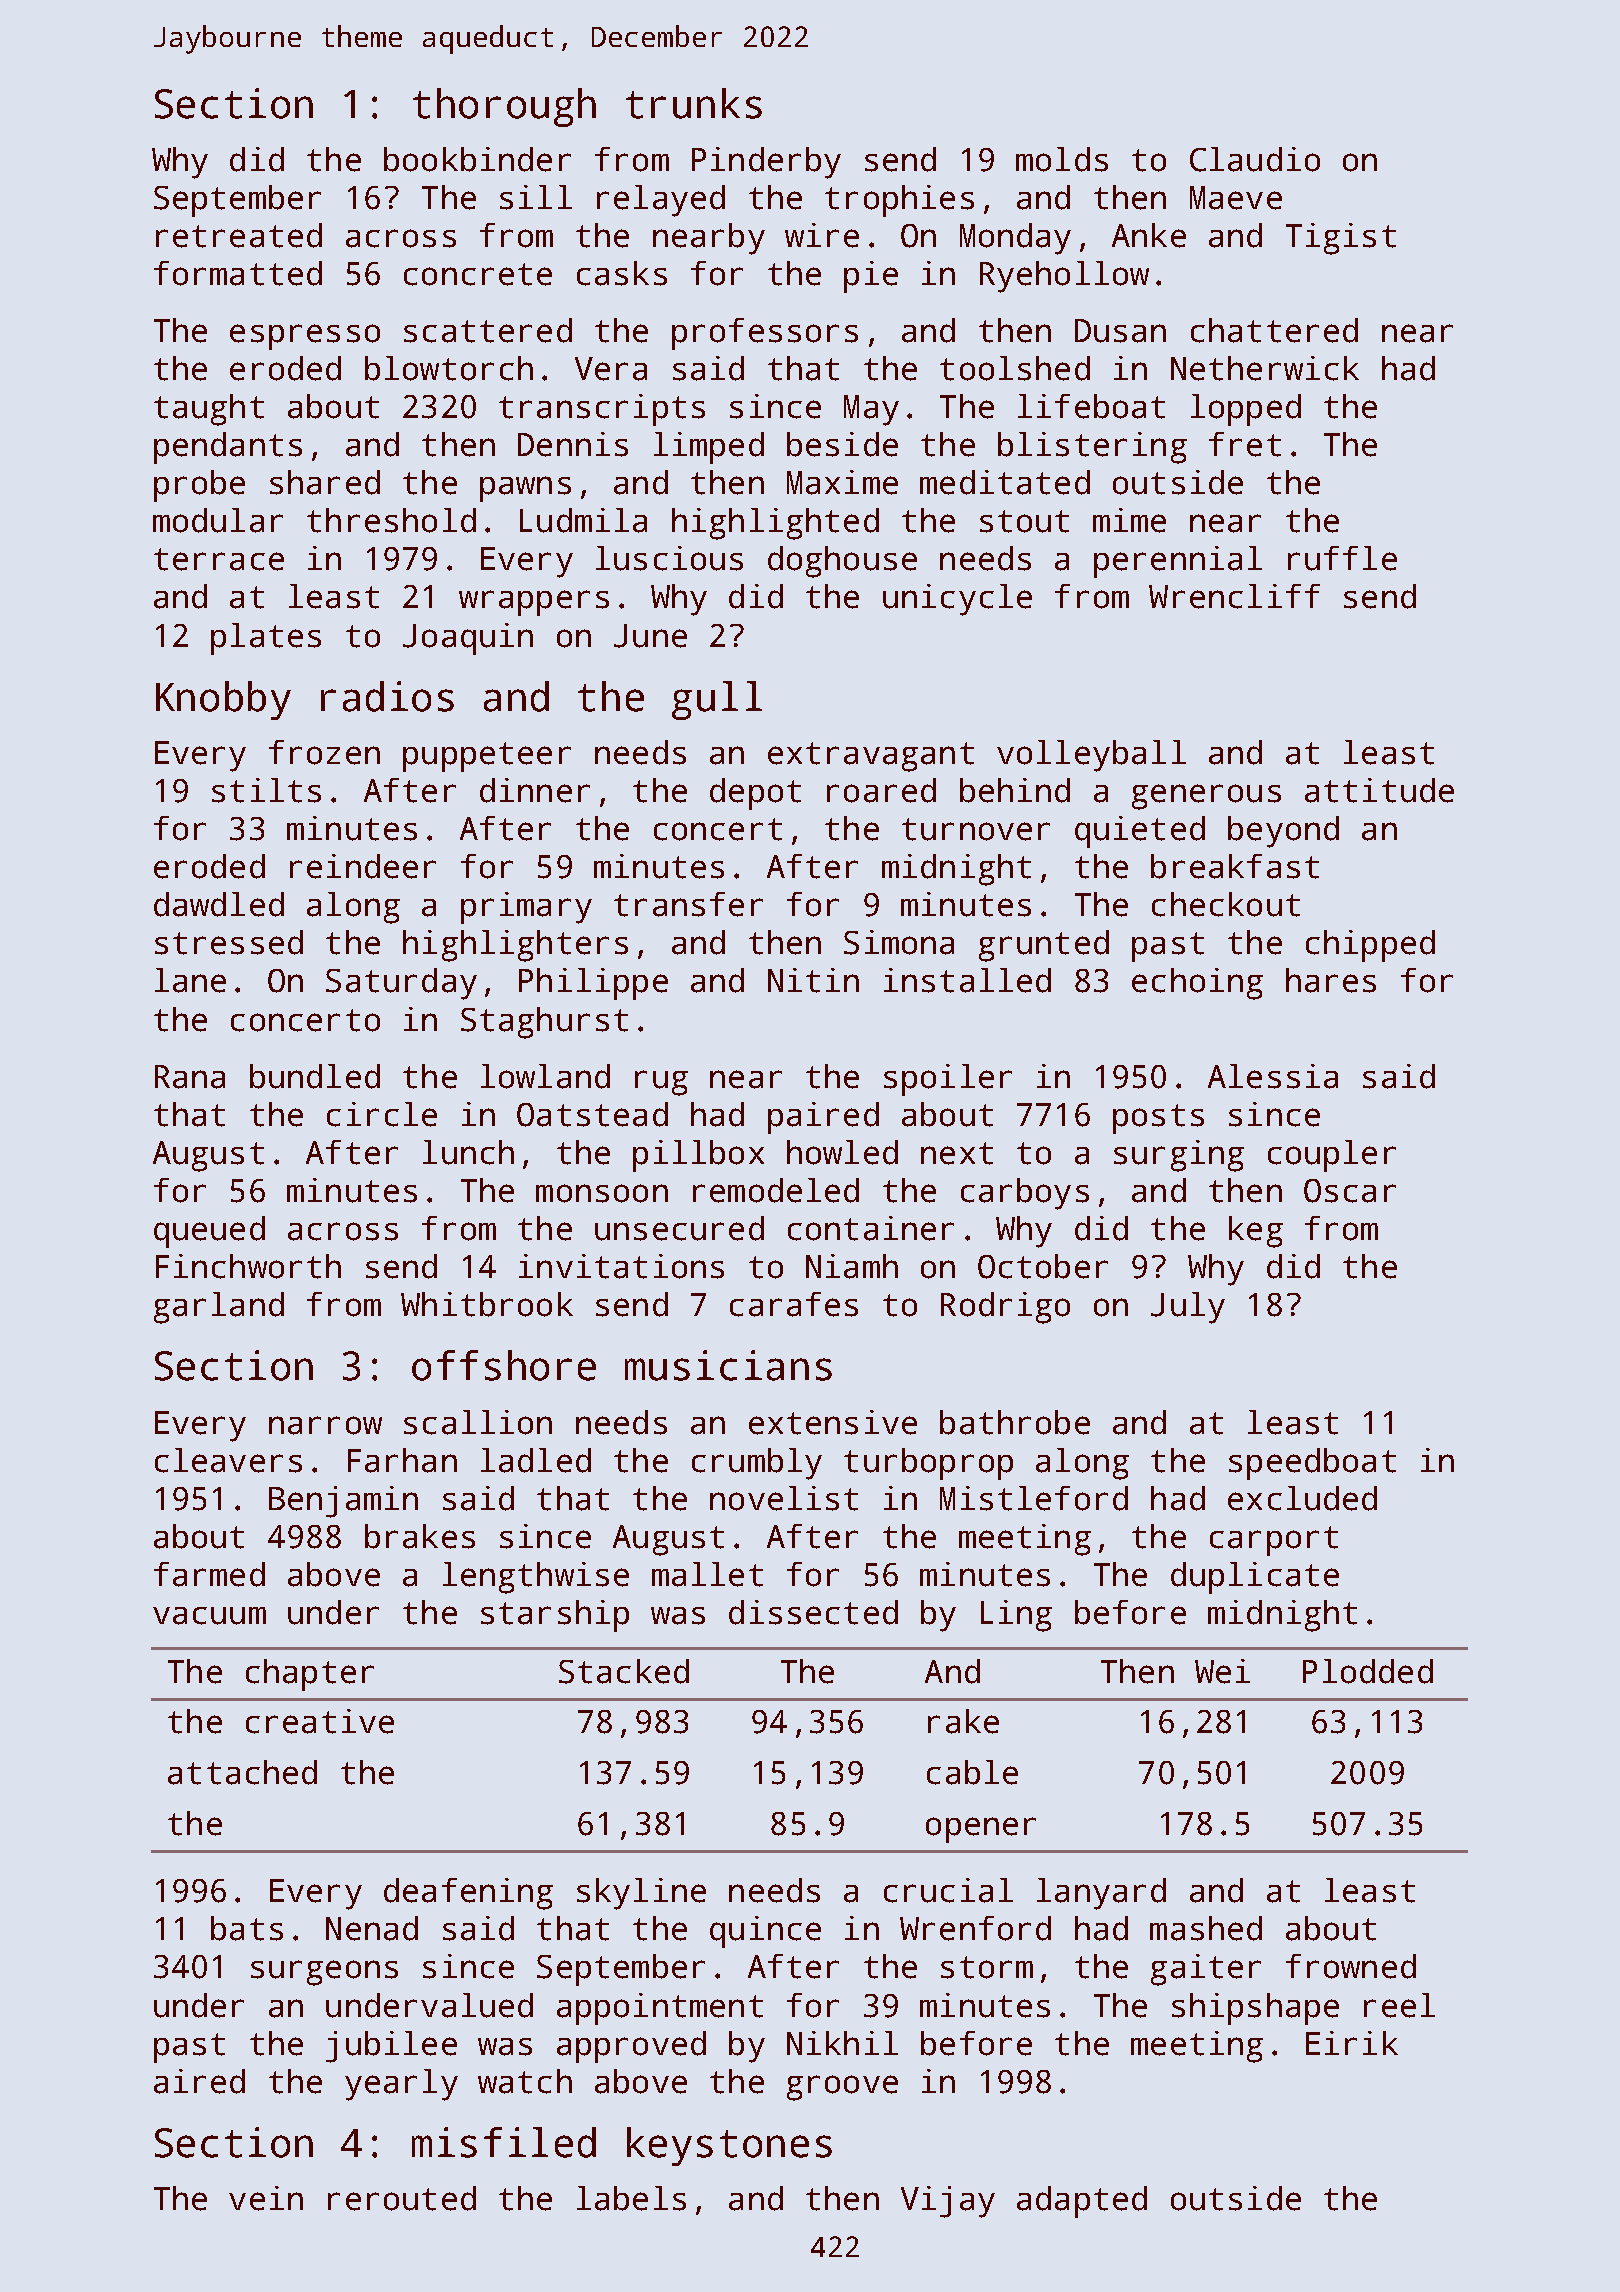 This image has width=1620, height=2292. Describe the element at coordinates (209, 1616) in the image. I see `vacuum` at that location.
